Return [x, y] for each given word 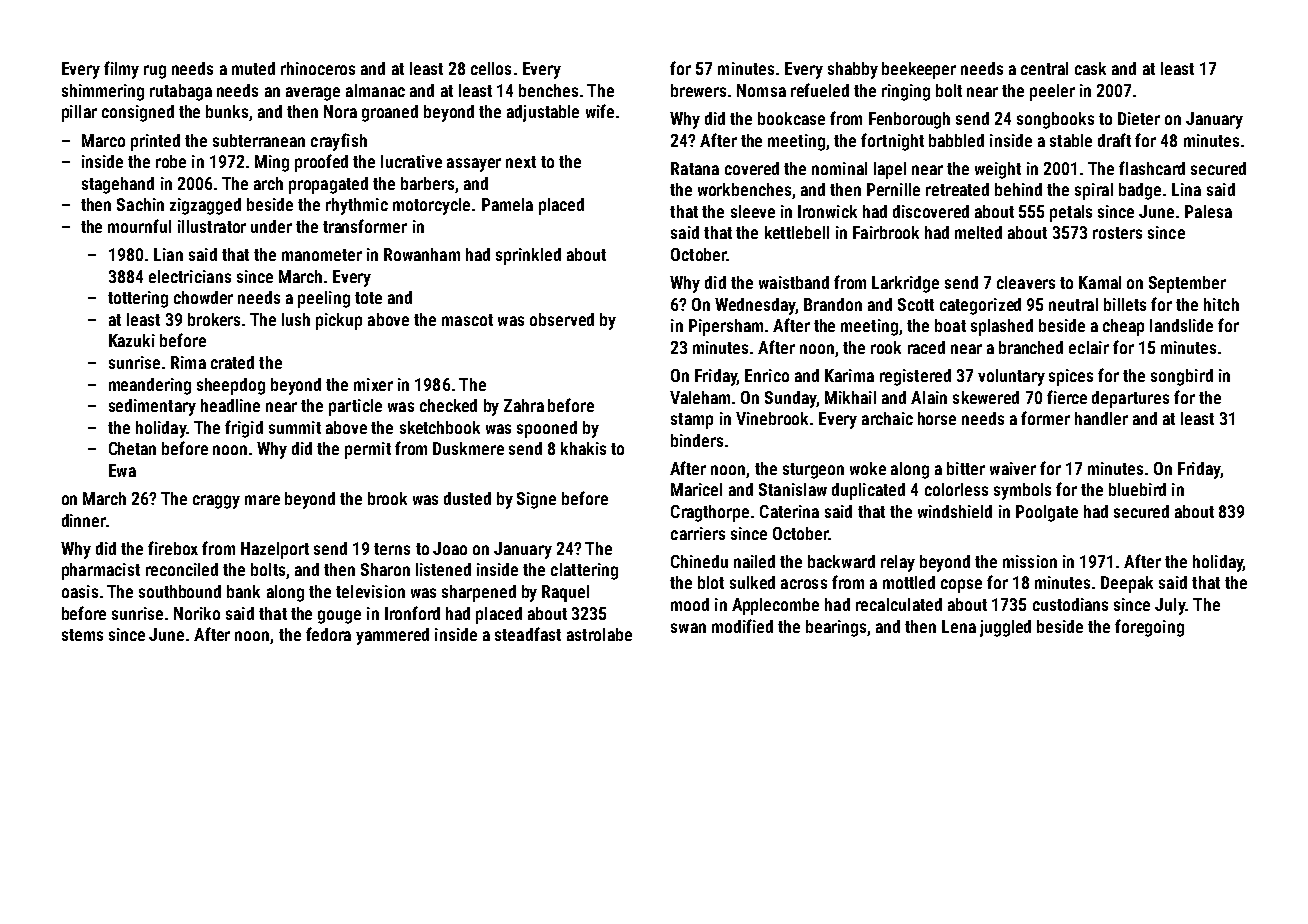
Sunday [791, 399]
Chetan [132, 448]
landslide [1181, 325]
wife [600, 111]
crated [232, 362]
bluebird [1137, 489]
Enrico [767, 375]
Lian [168, 254]
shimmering [103, 92]
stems [82, 635]
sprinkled [528, 256]
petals [1071, 213]
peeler [1052, 92]
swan [688, 628]
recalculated [899, 604]
